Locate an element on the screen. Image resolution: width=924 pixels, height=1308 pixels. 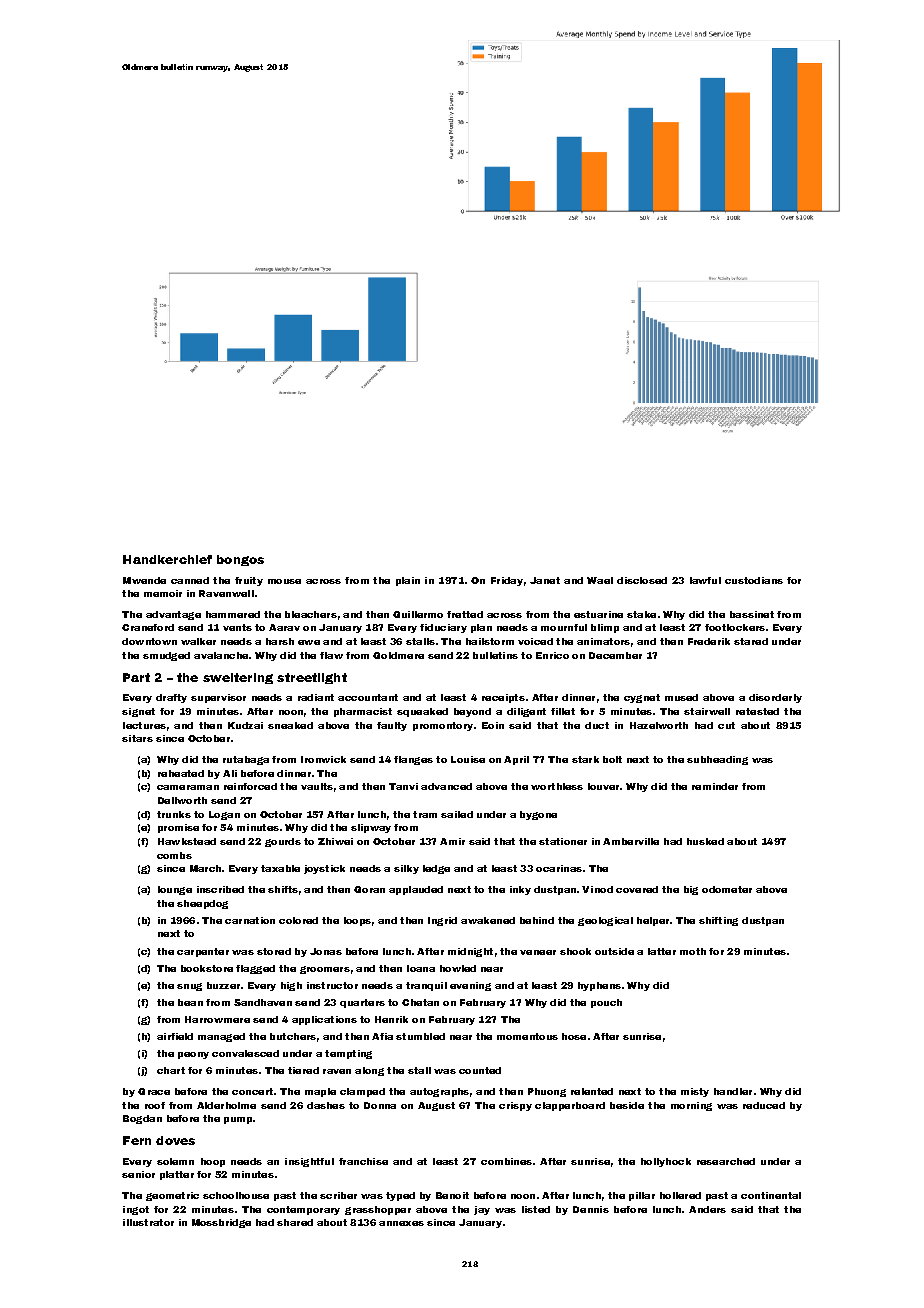
airfield is located at coordinates (175, 1036).
